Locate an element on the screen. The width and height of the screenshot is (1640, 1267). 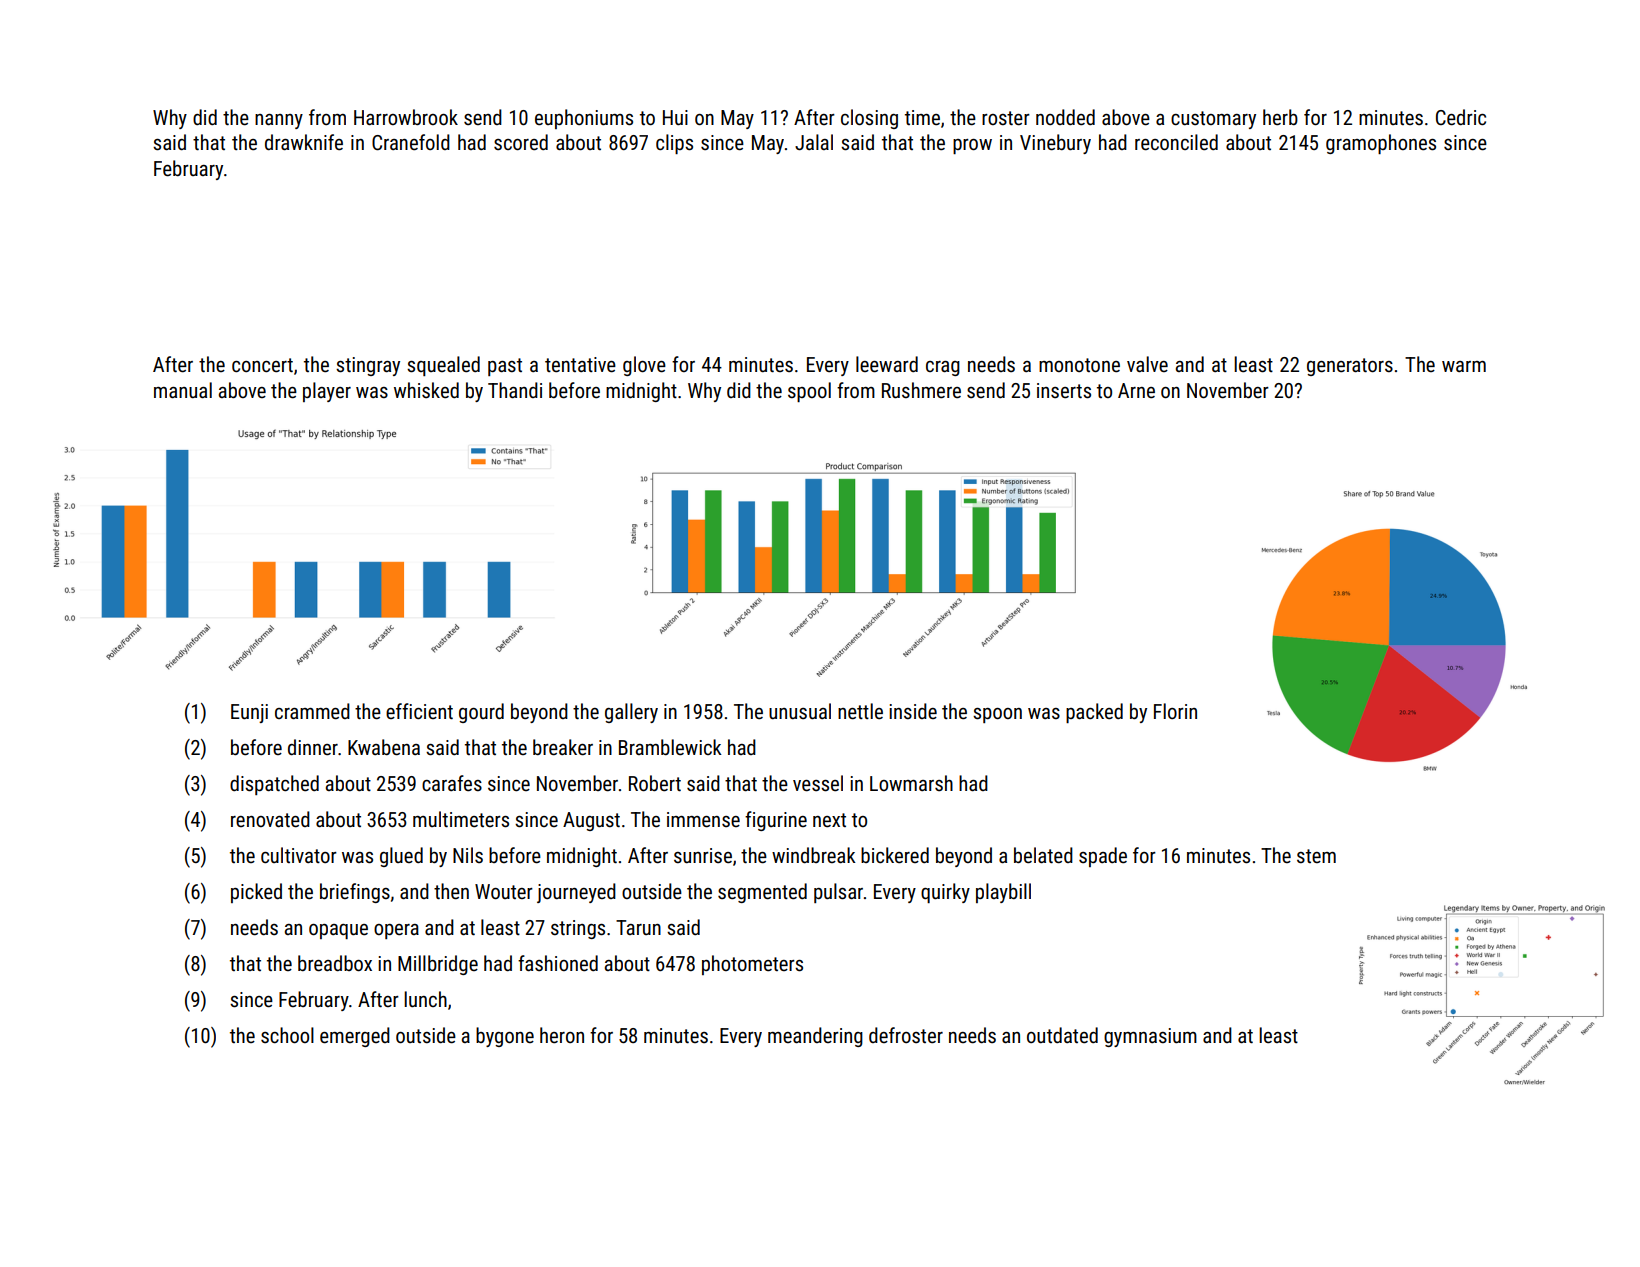
photometers is located at coordinates (752, 965).
